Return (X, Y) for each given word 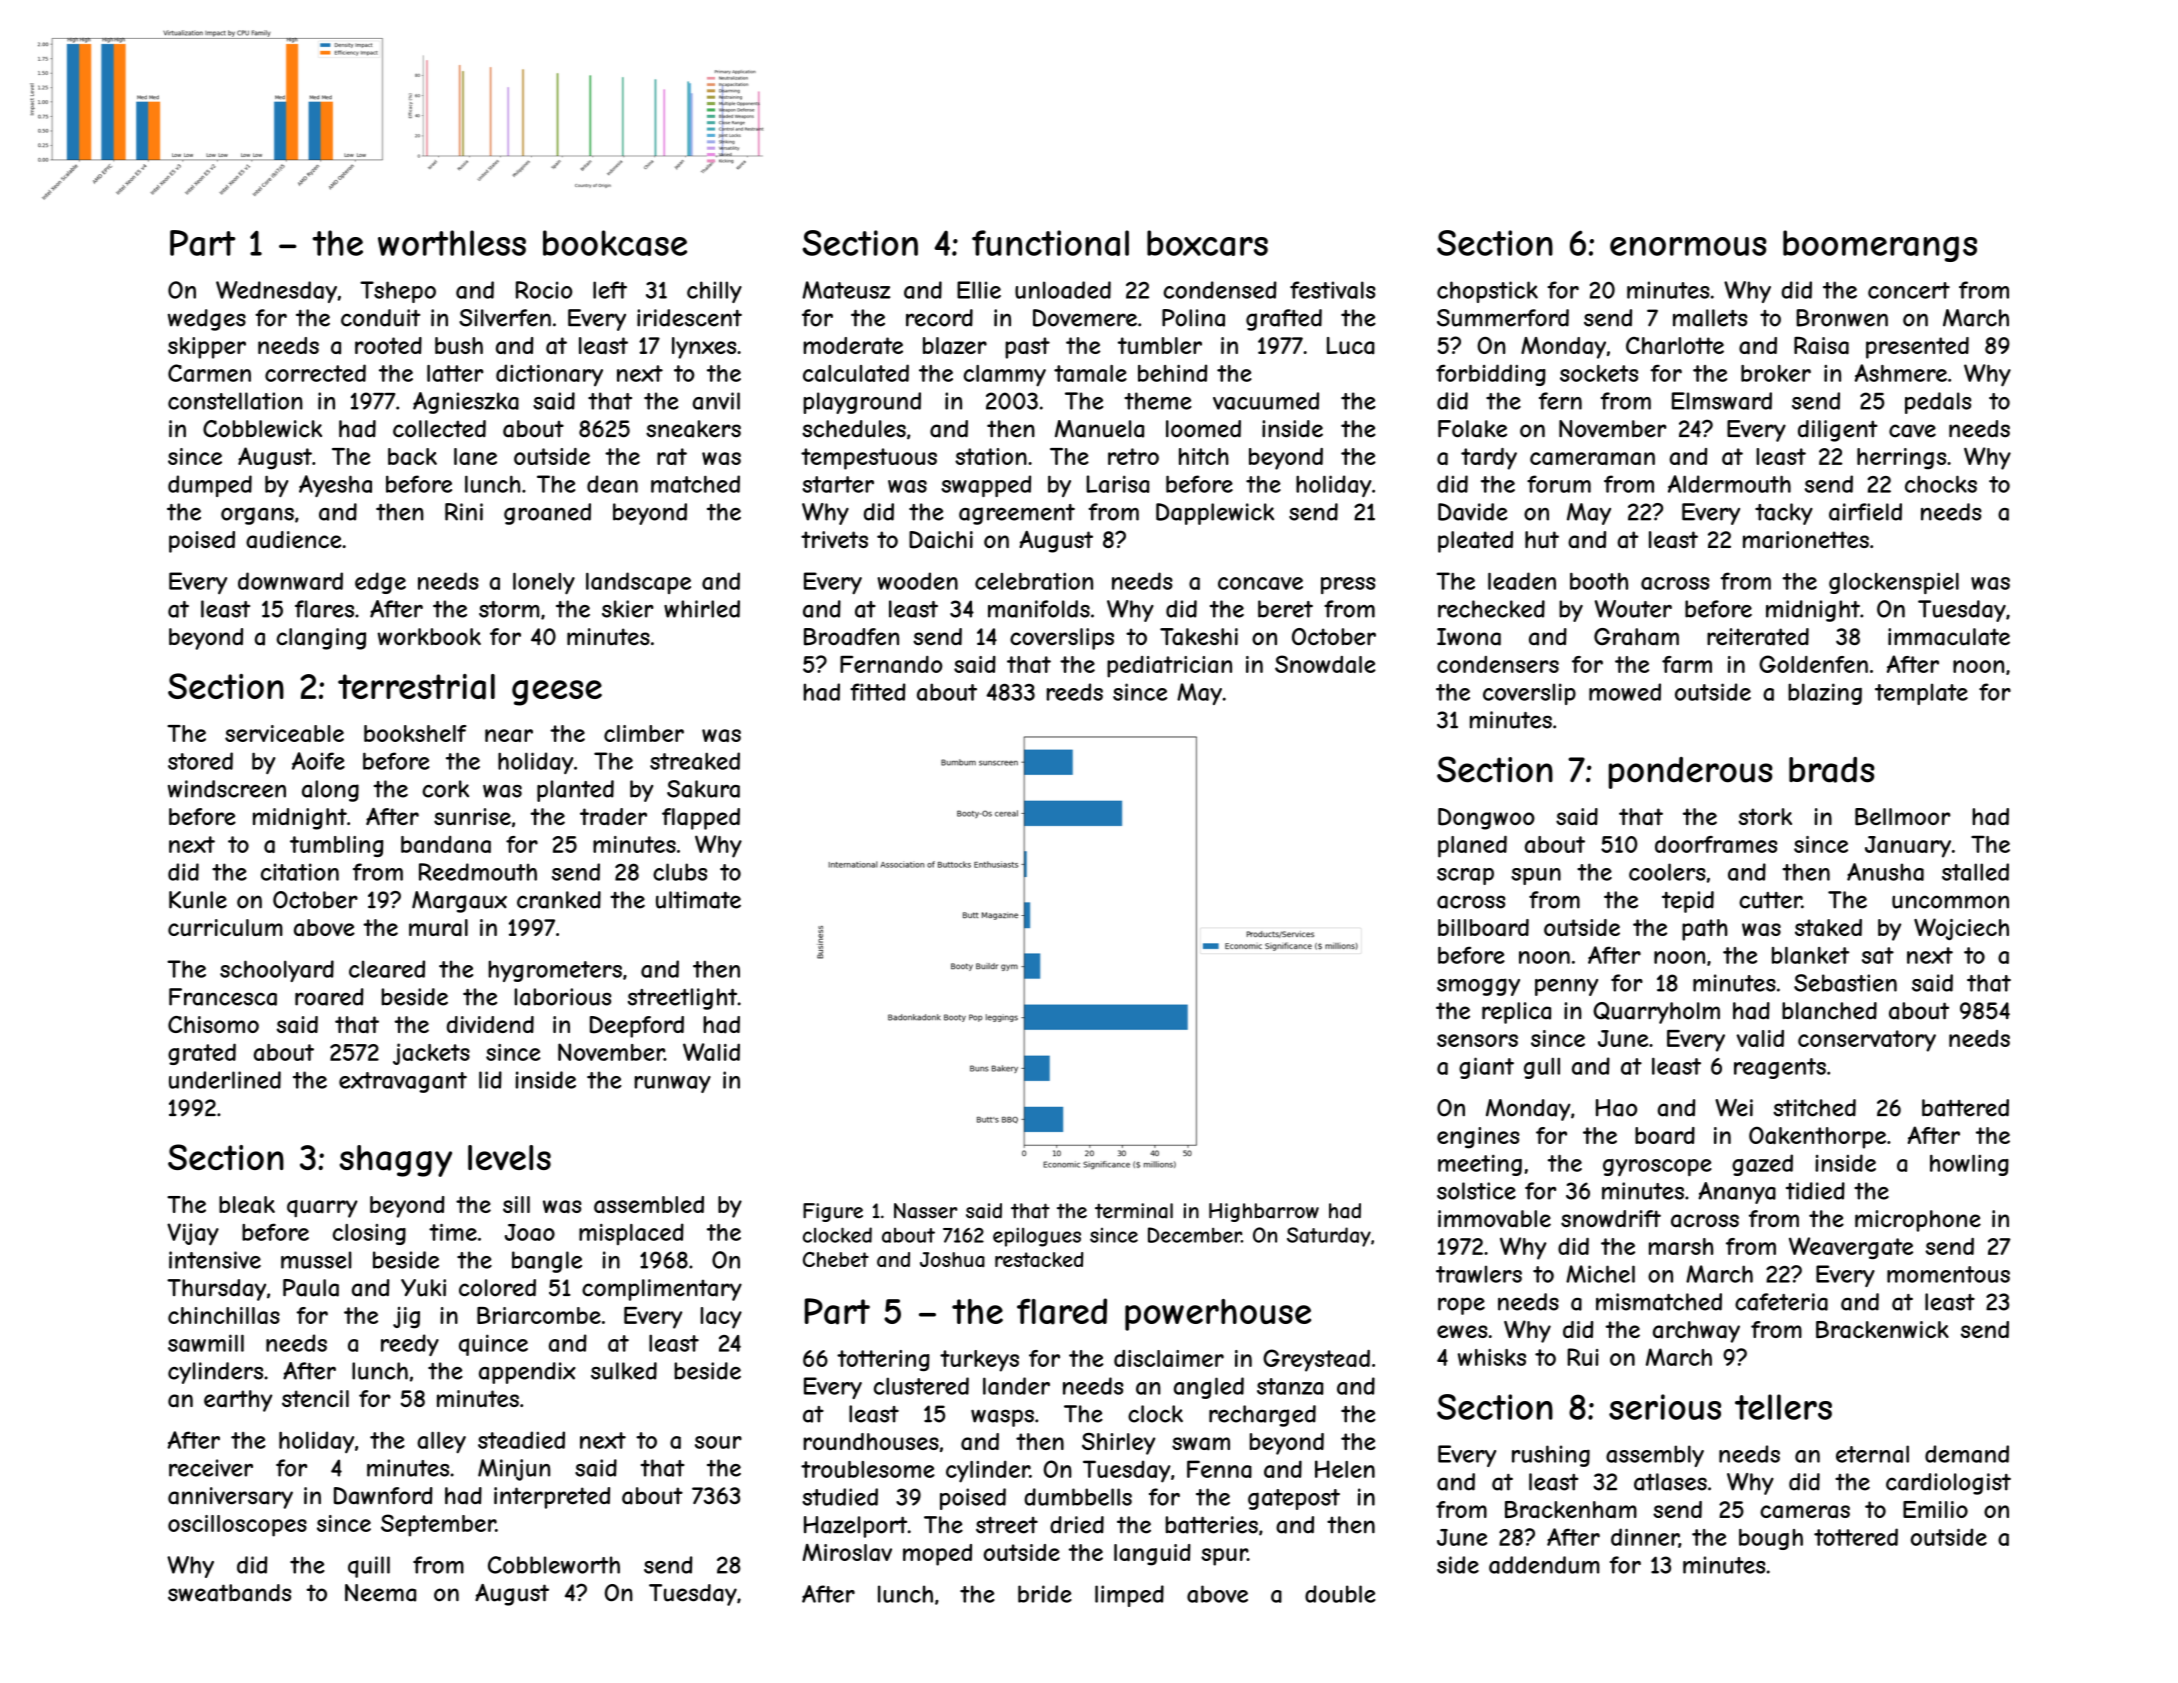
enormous (1688, 246)
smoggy (1478, 987)
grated (202, 1054)
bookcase (615, 243)
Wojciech (1961, 929)
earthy (238, 1401)
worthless (452, 243)
